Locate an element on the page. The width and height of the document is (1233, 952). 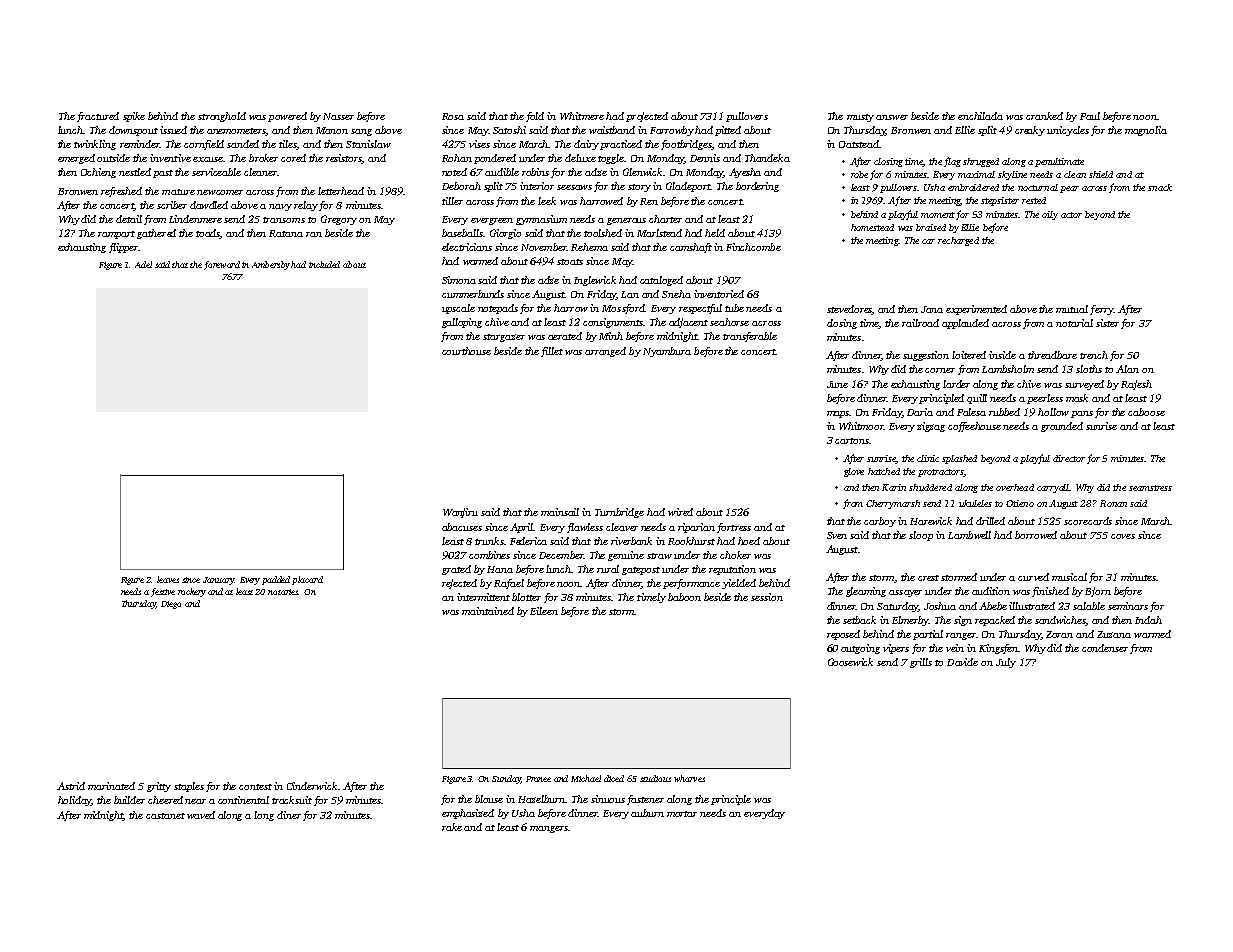
notaries is located at coordinates (283, 592).
